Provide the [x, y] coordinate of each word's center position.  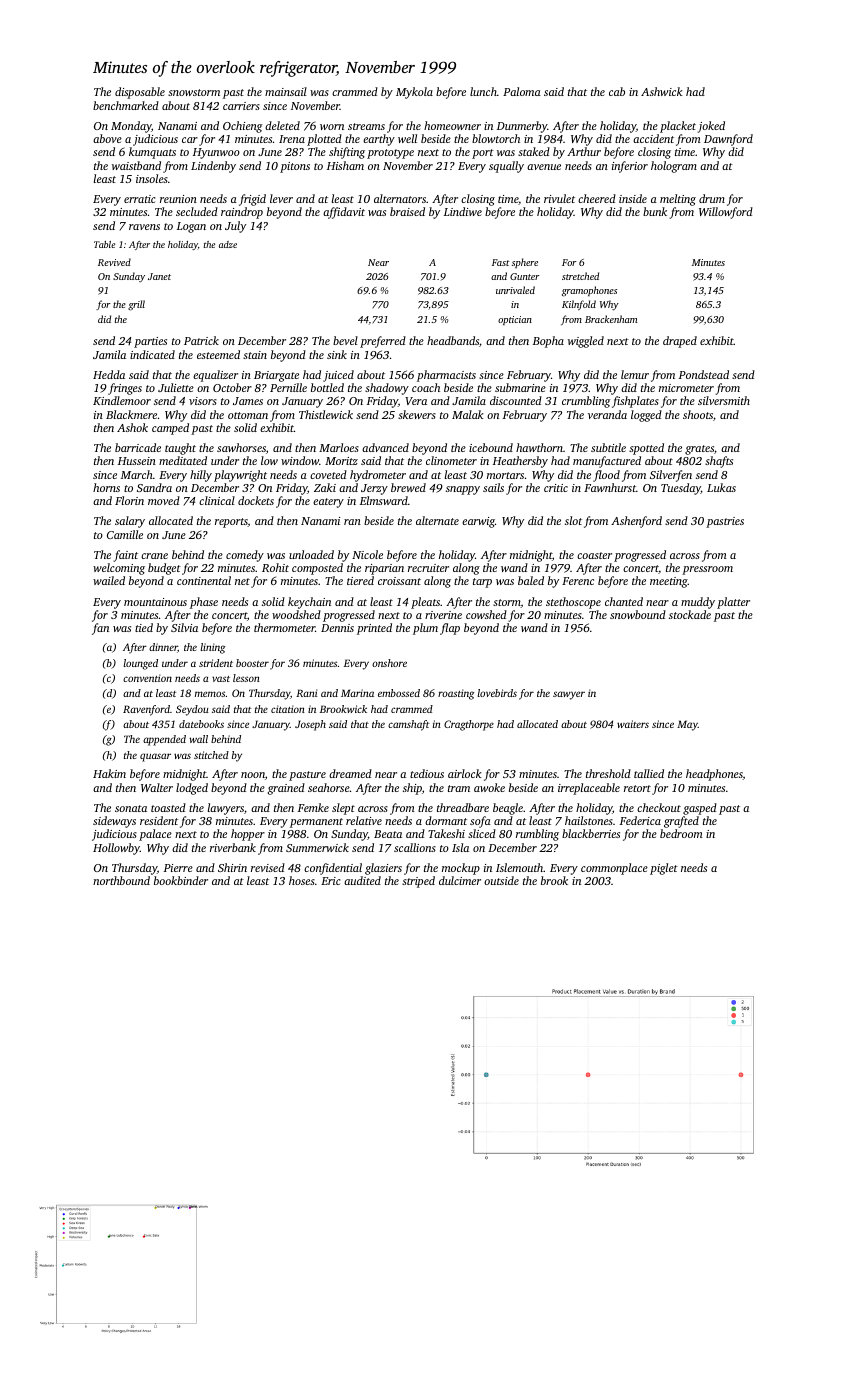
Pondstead [704, 374]
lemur [635, 374]
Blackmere [131, 414]
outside [501, 880]
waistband [136, 165]
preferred [383, 342]
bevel [345, 340]
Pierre [178, 868]
